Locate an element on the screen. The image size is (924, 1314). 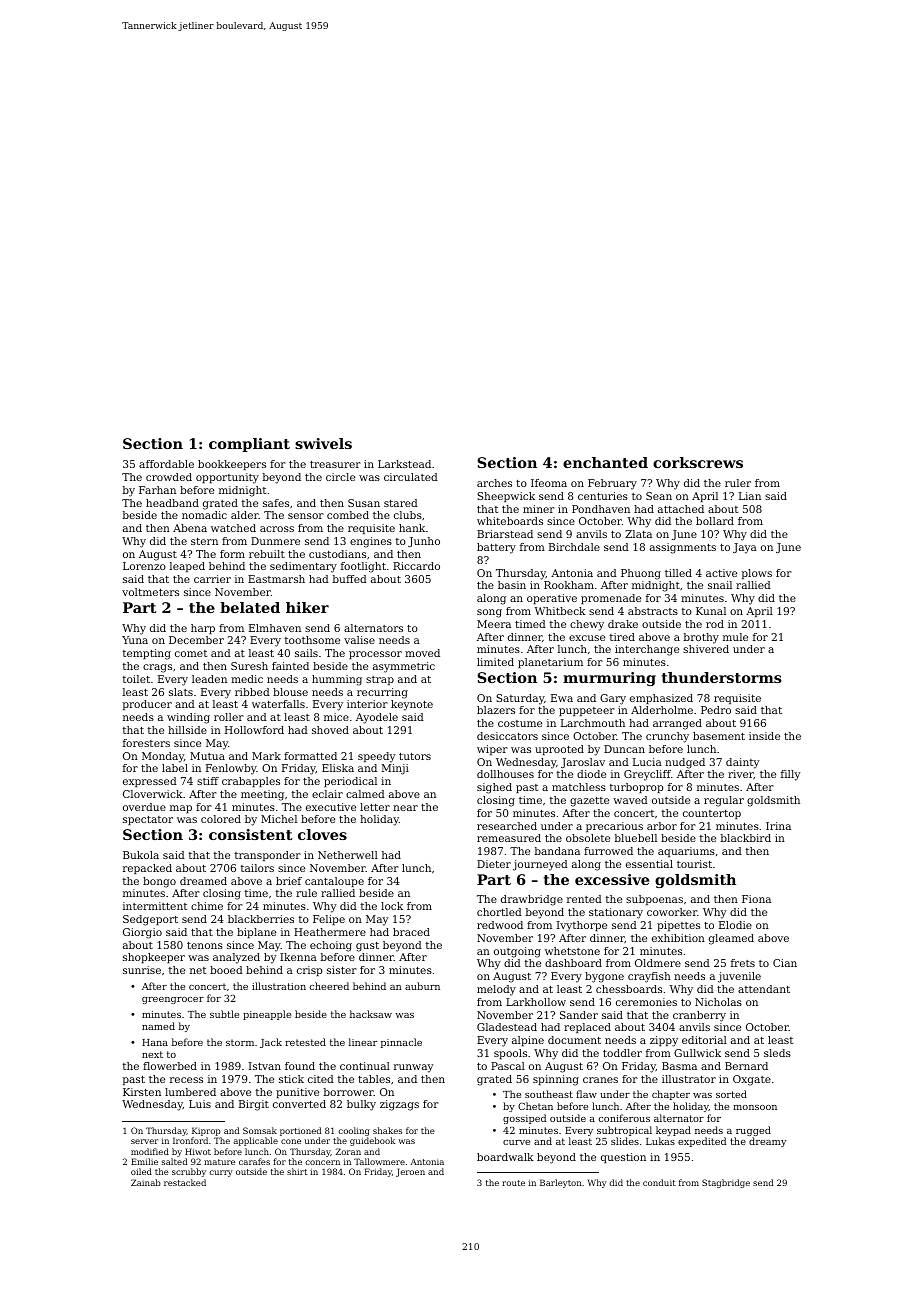
restacked is located at coordinates (185, 1182).
